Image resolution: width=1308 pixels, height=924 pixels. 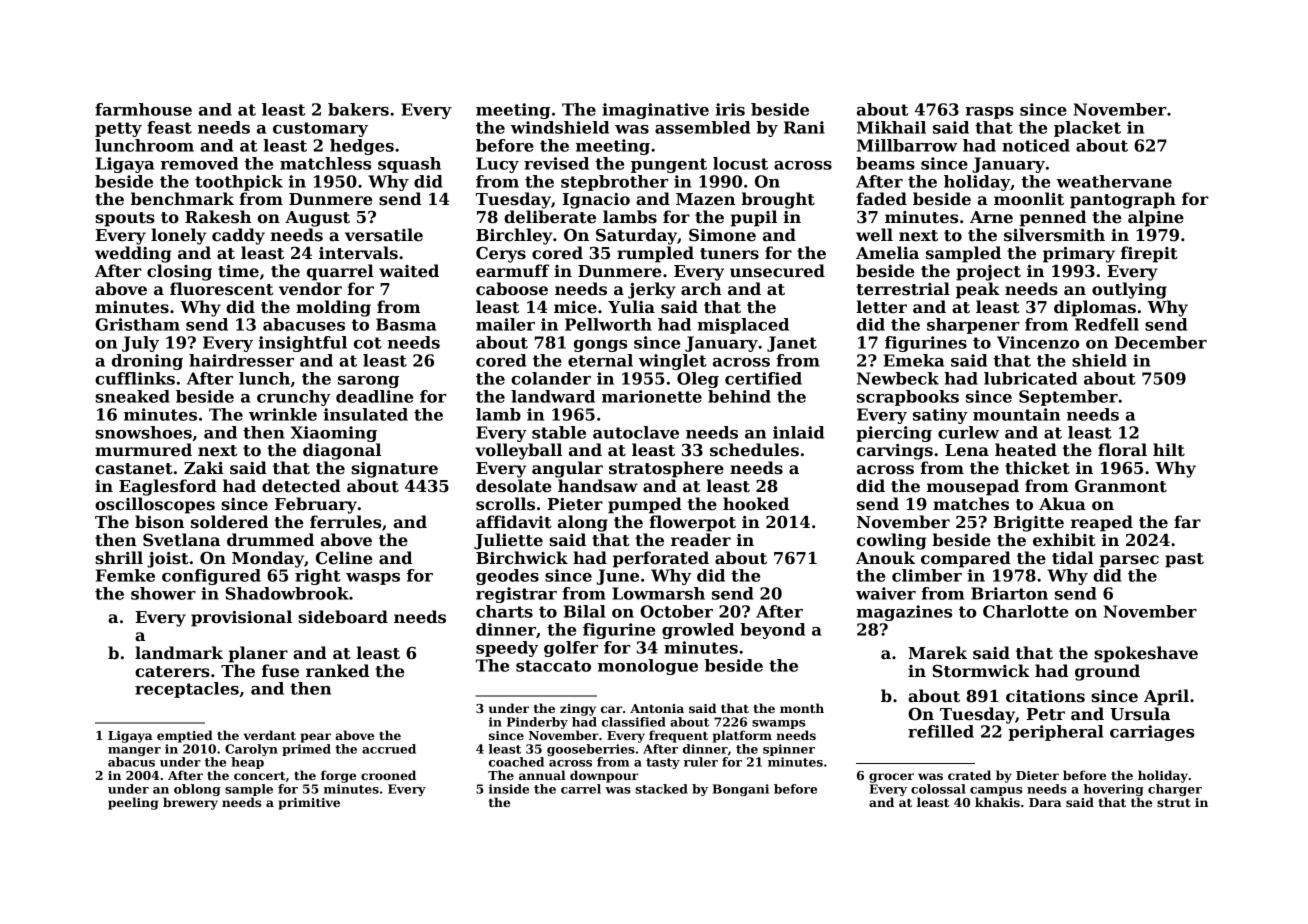 I want to click on thicket, so click(x=1037, y=468).
